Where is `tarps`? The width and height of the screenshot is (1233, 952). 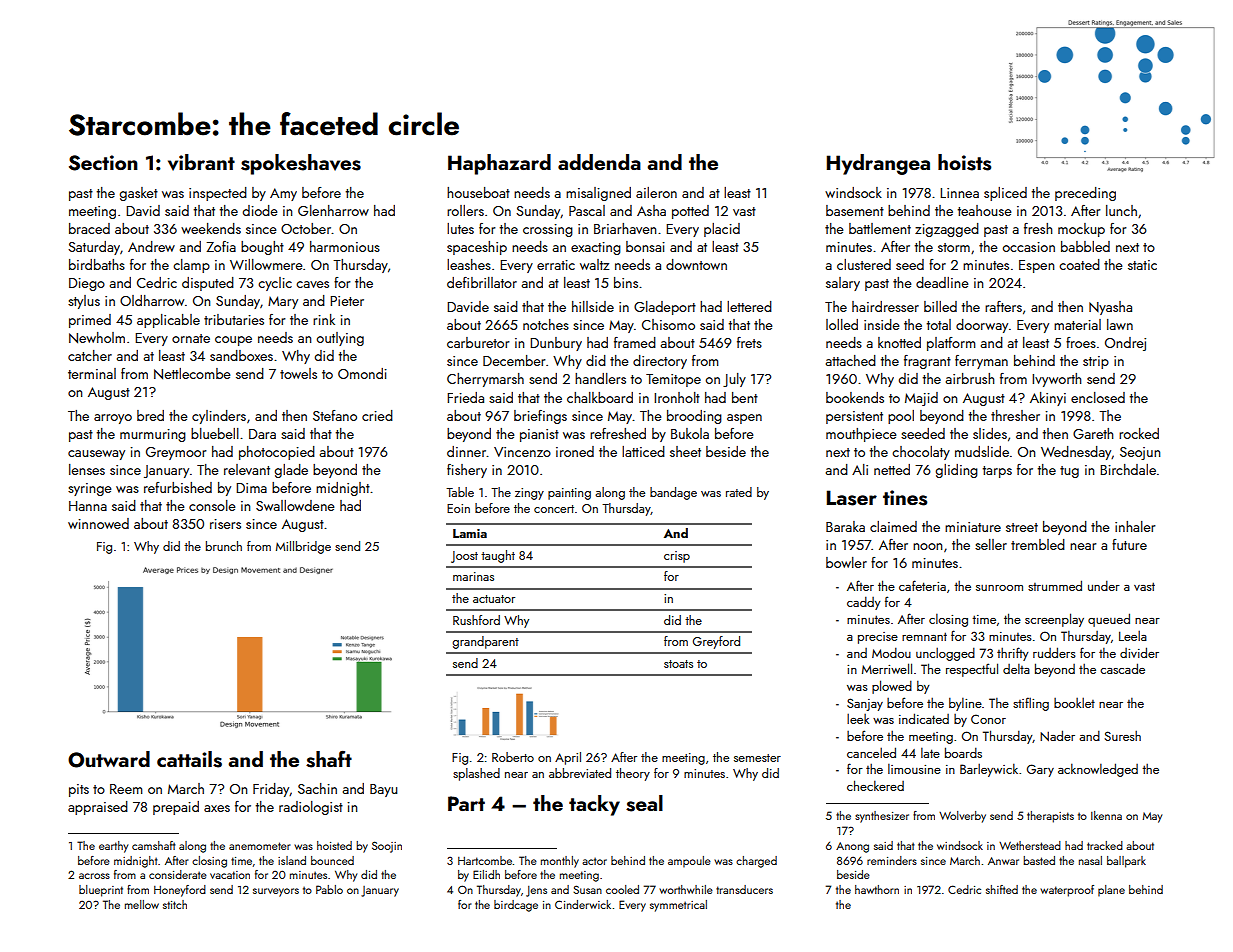
tarps is located at coordinates (997, 472).
